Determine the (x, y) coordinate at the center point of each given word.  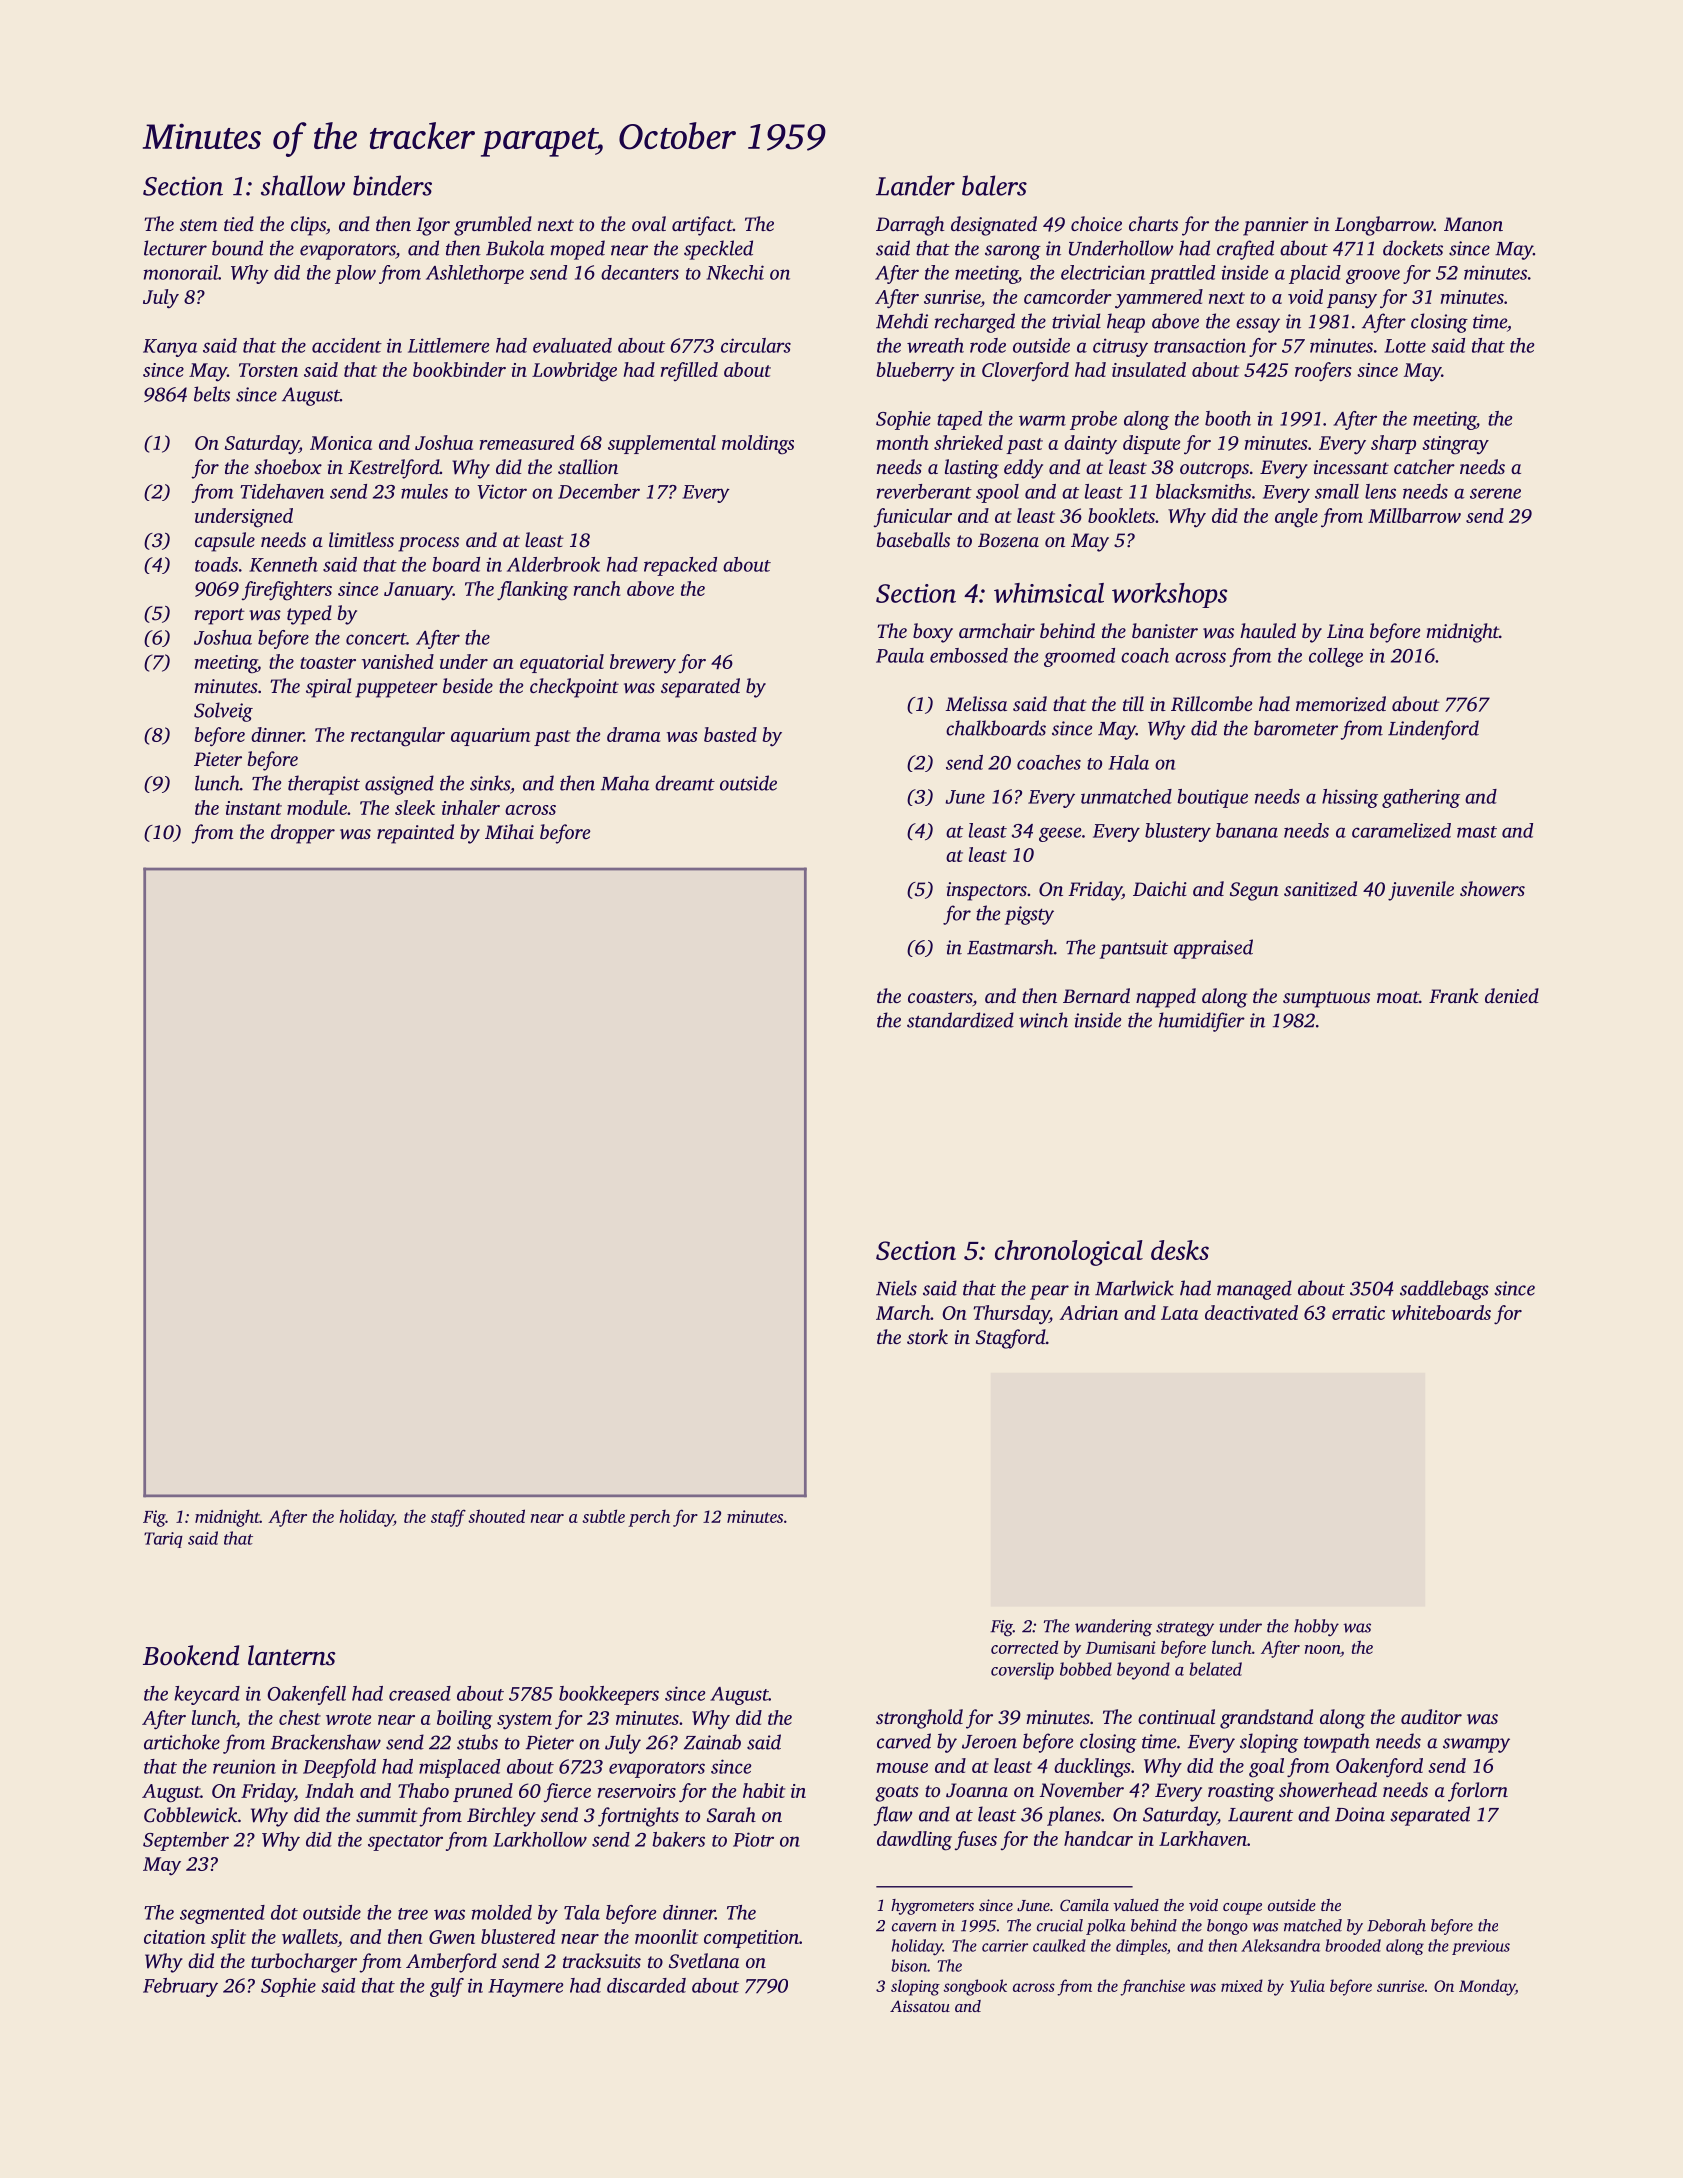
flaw (893, 1816)
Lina (1345, 631)
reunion (244, 1766)
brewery (643, 664)
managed (1254, 1290)
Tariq (163, 1540)
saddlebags (1444, 1290)
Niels (896, 1288)
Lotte (1405, 346)
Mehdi (902, 321)
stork (927, 1336)
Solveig (223, 712)
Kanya (170, 348)
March (903, 1312)
